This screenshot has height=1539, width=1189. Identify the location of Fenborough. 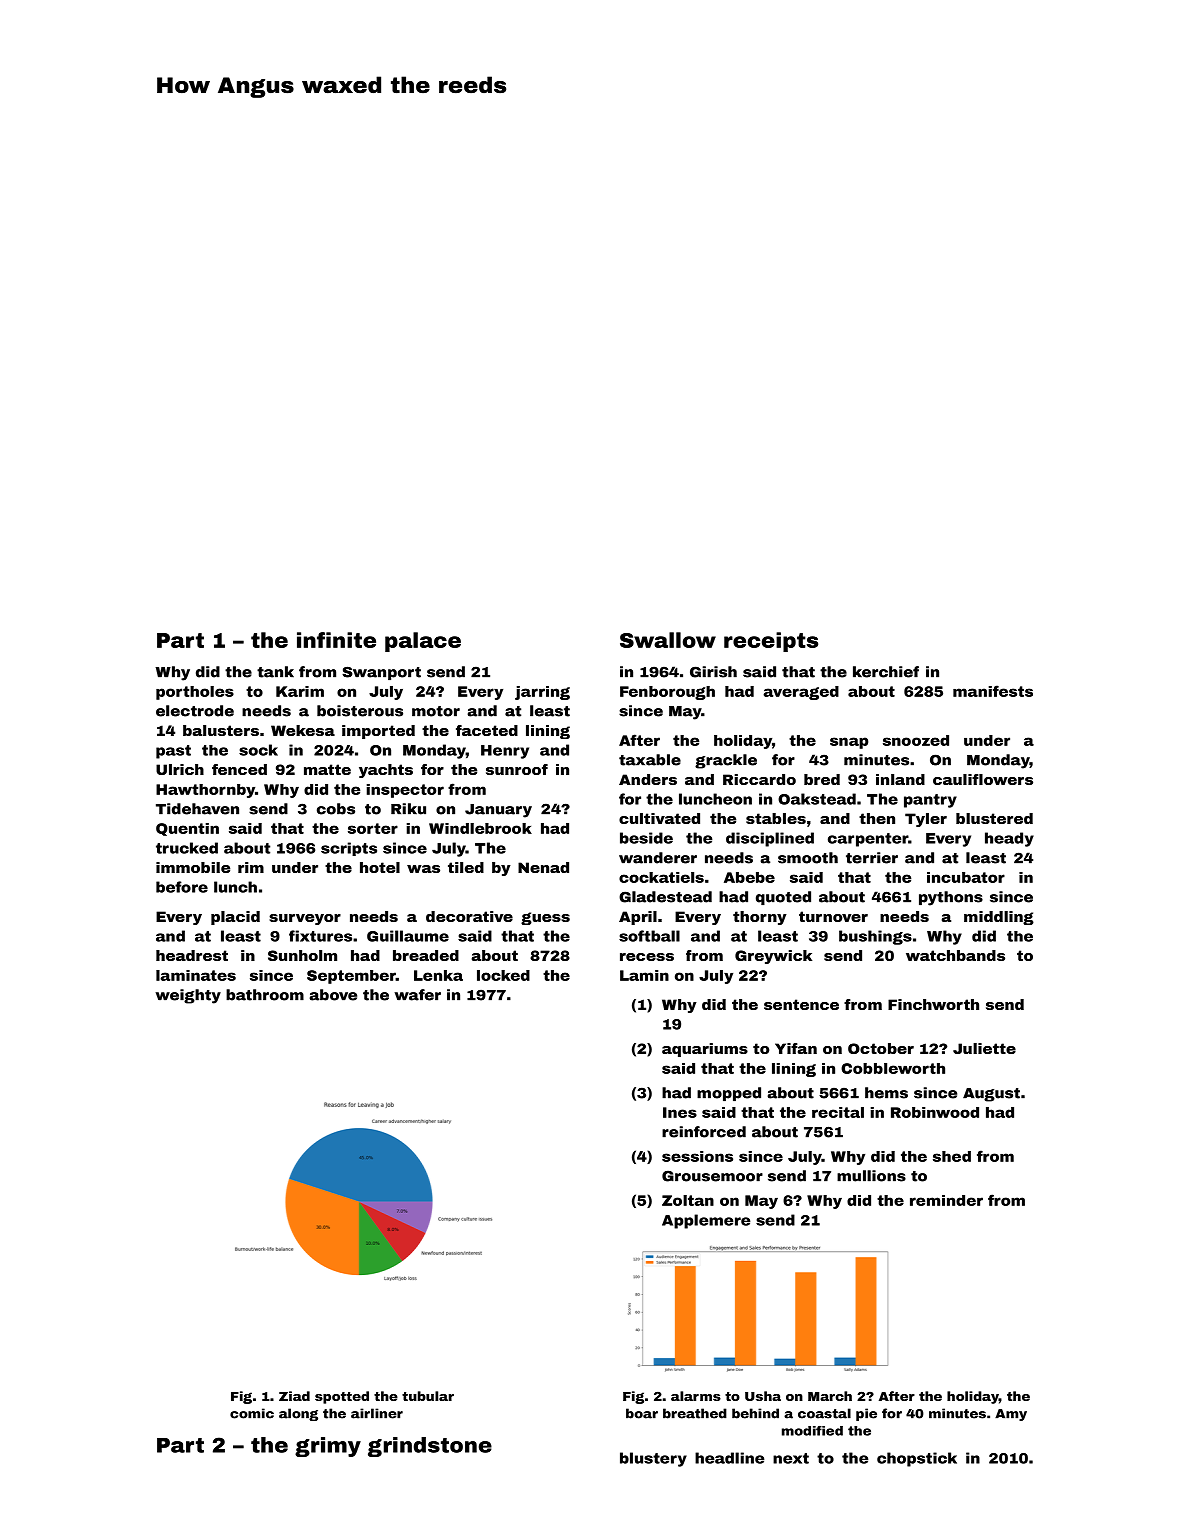
(667, 693).
